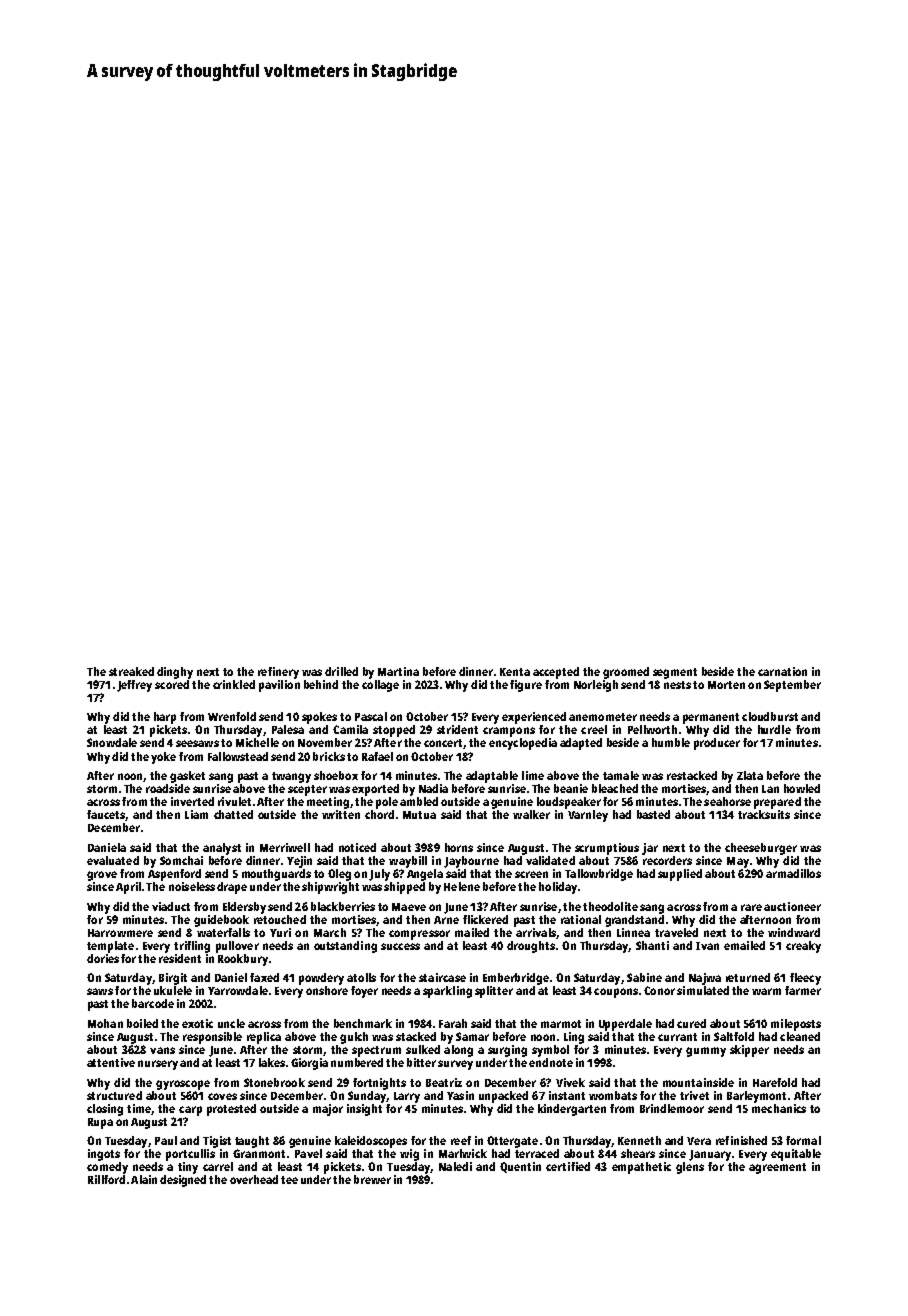 Image resolution: width=908 pixels, height=1316 pixels. What do you see at coordinates (232, 716) in the screenshot?
I see `Wrenfold` at bounding box center [232, 716].
